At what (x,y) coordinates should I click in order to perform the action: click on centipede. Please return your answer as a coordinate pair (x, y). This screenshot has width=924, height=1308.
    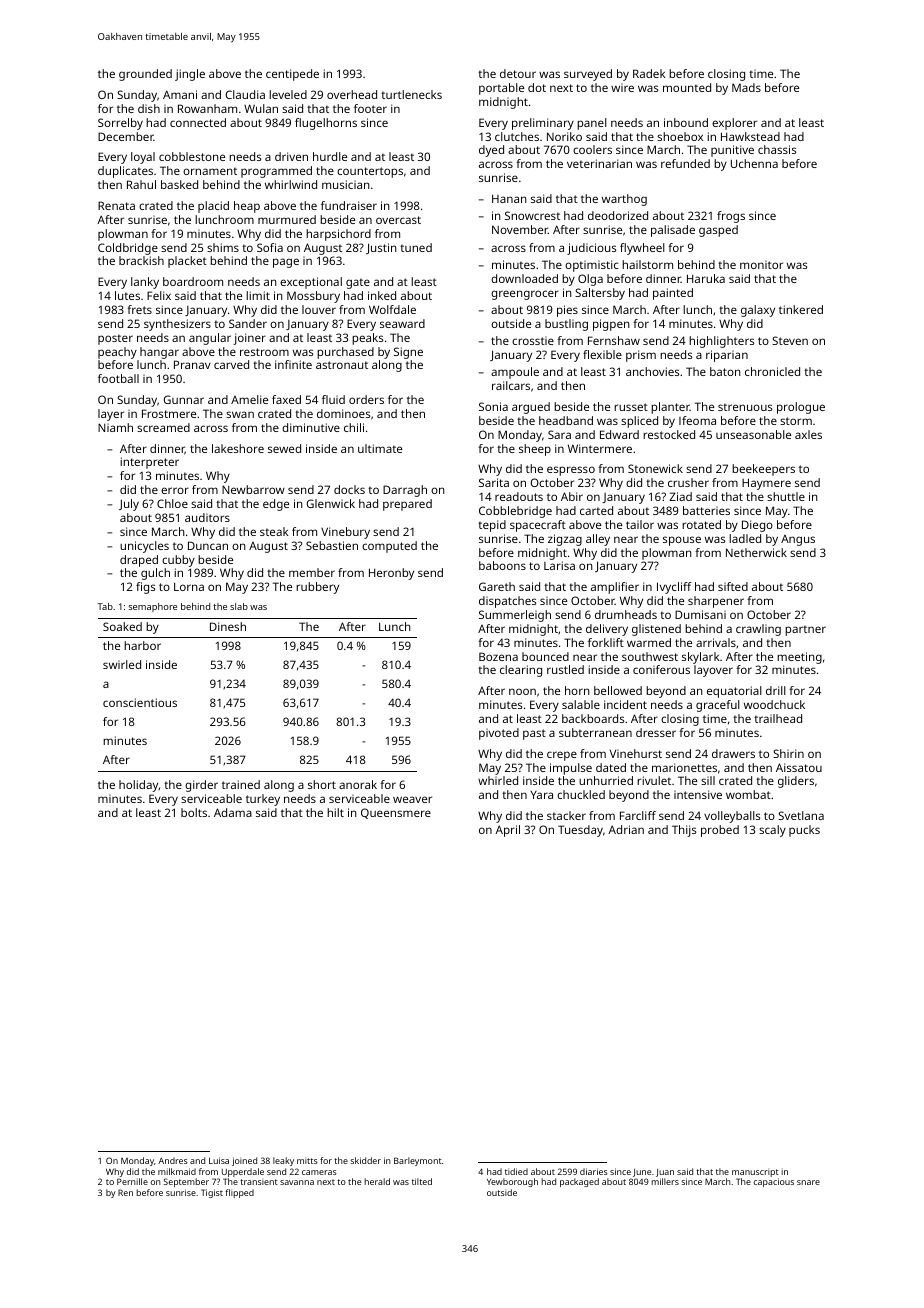
    Looking at the image, I should click on (292, 75).
